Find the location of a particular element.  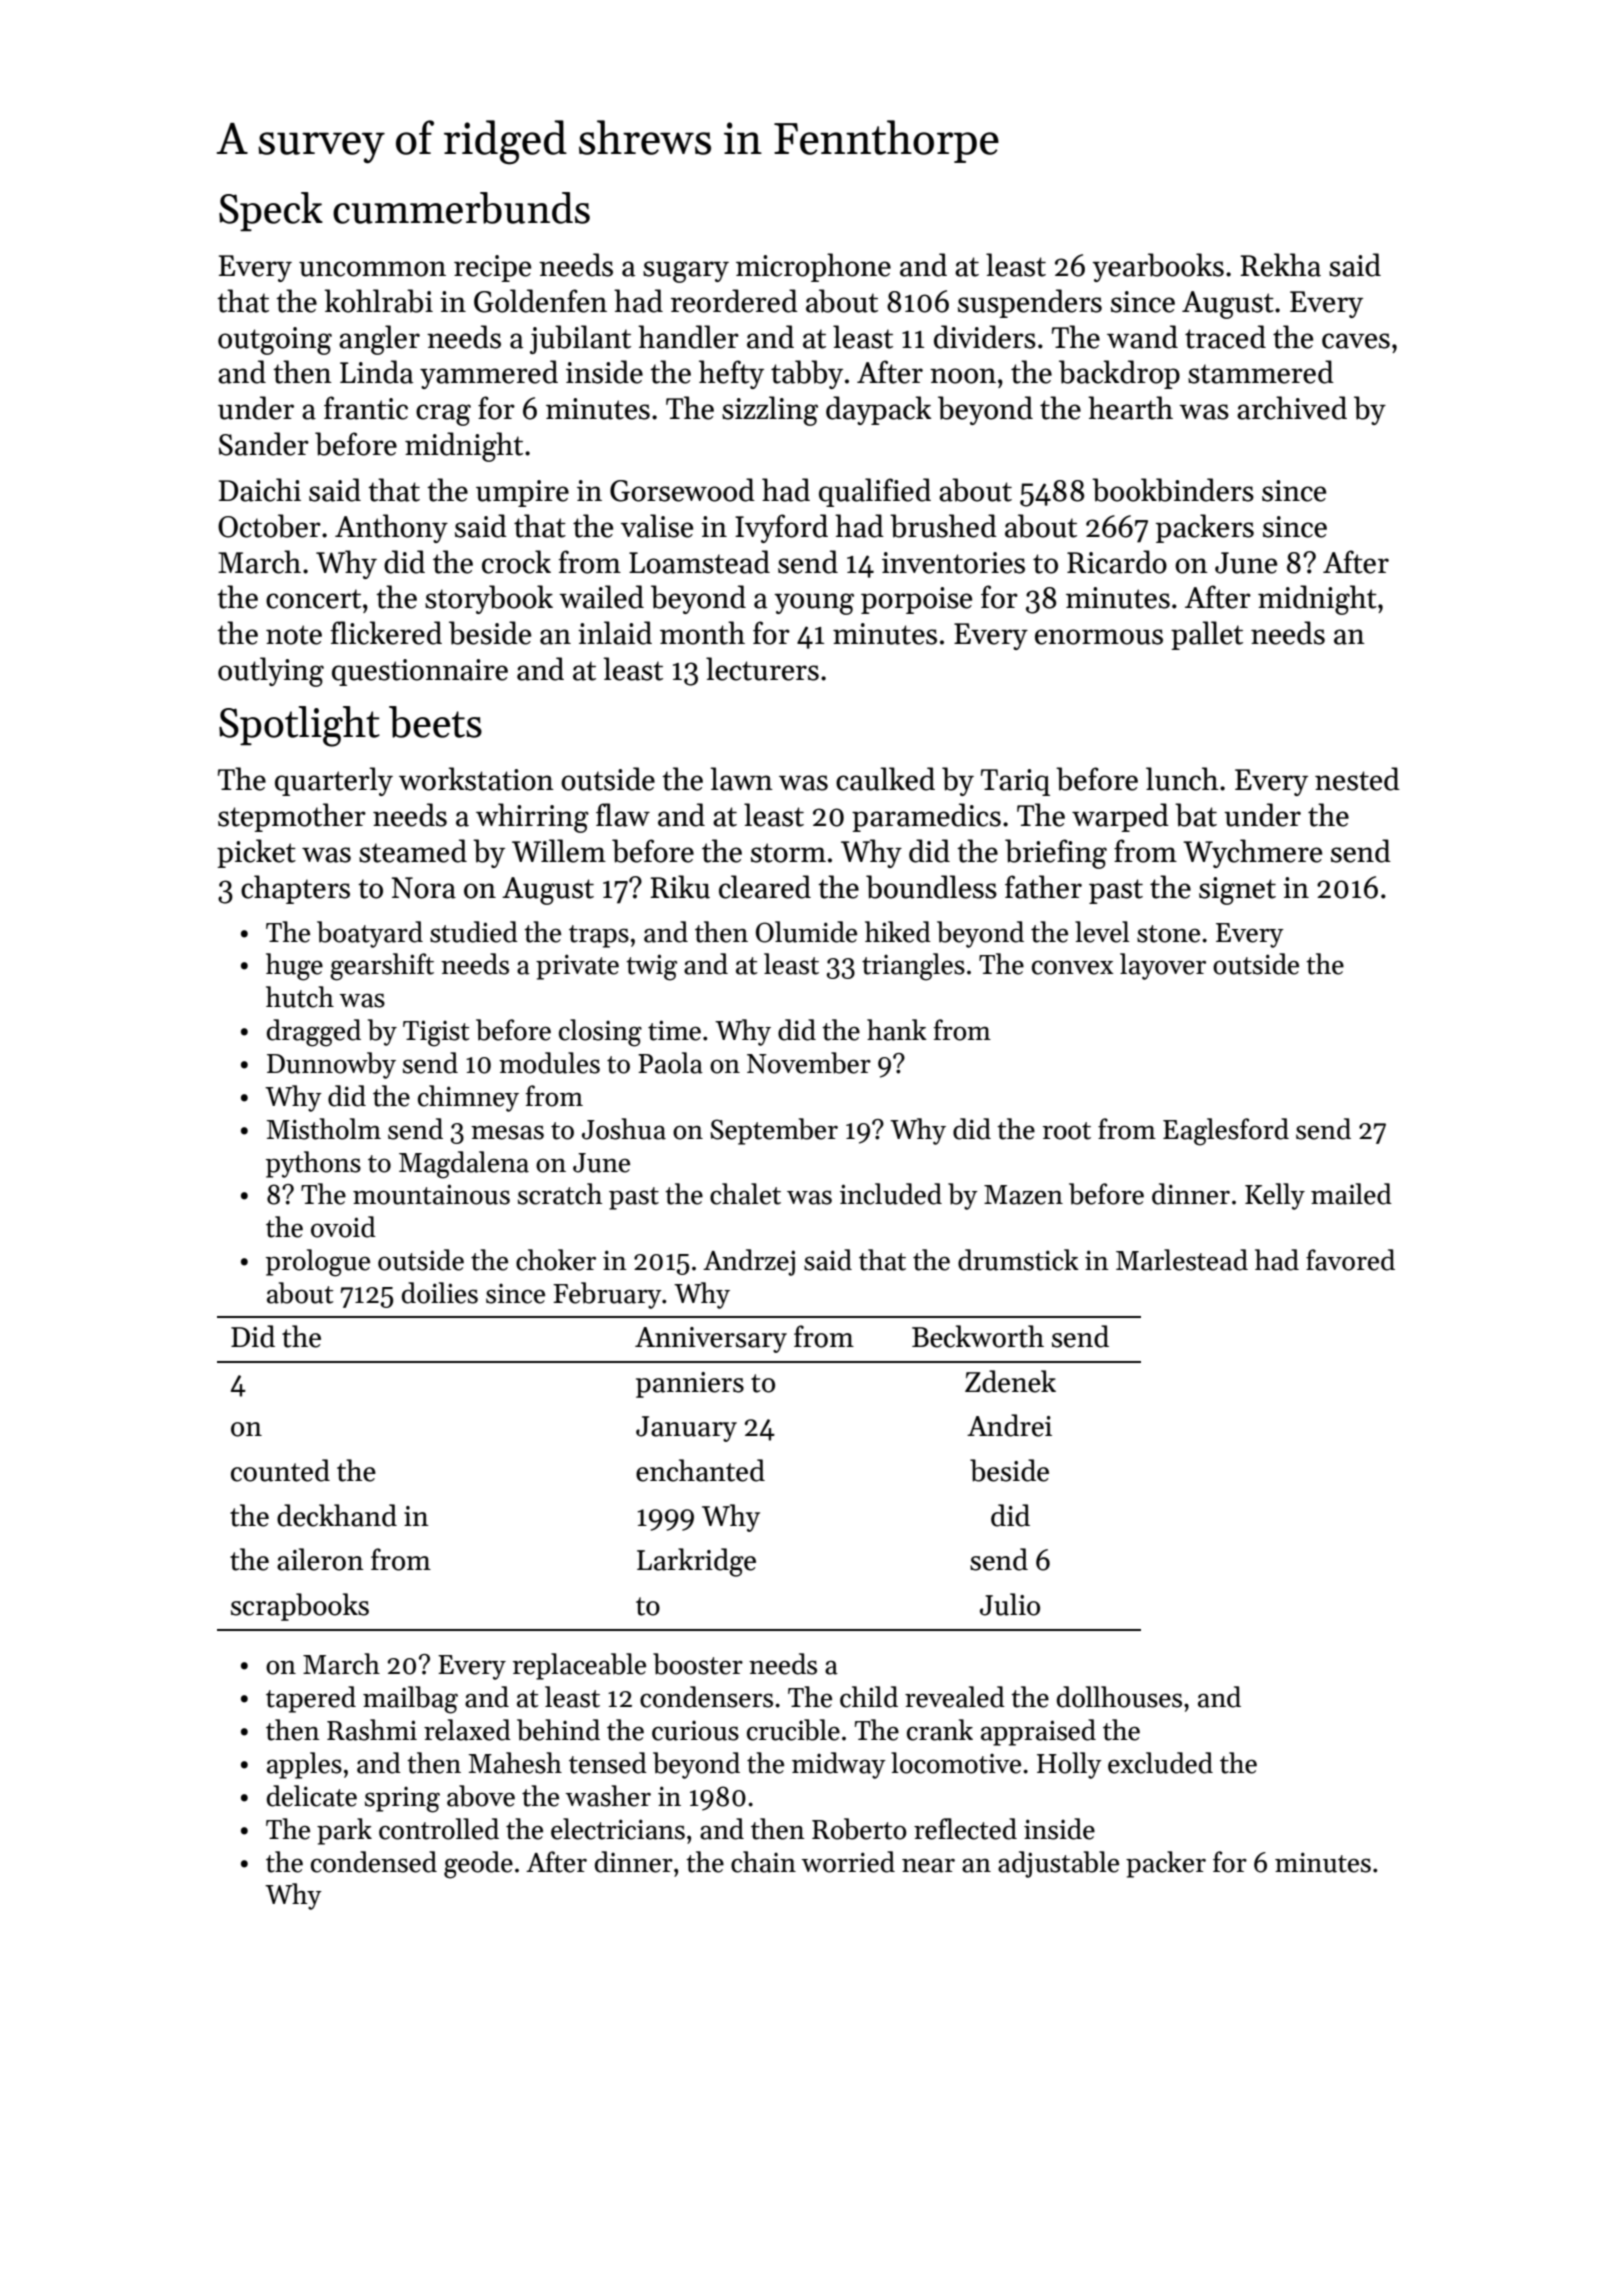

brushed is located at coordinates (943, 526).
